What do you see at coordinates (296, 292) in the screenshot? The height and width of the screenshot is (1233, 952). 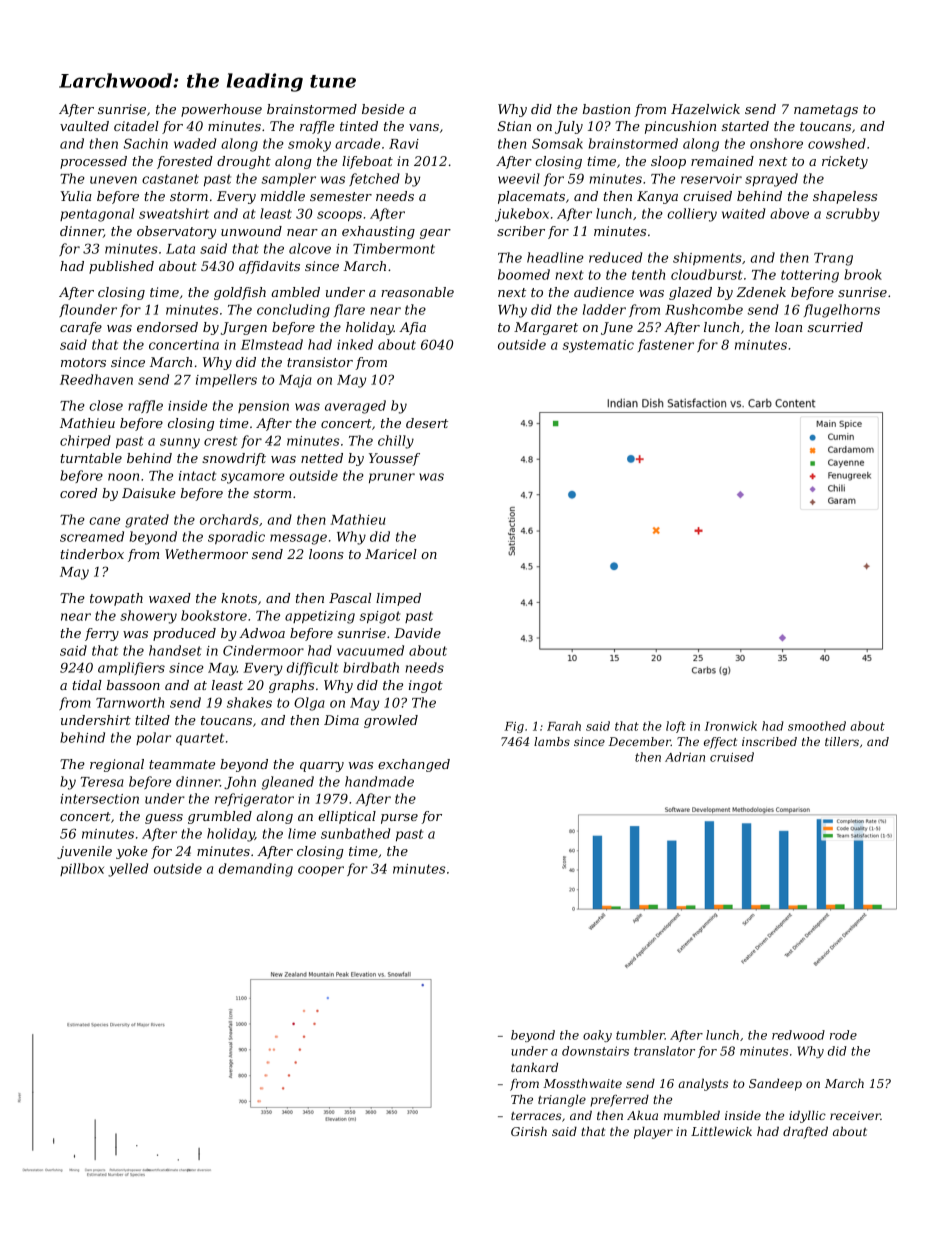 I see `ambled` at bounding box center [296, 292].
